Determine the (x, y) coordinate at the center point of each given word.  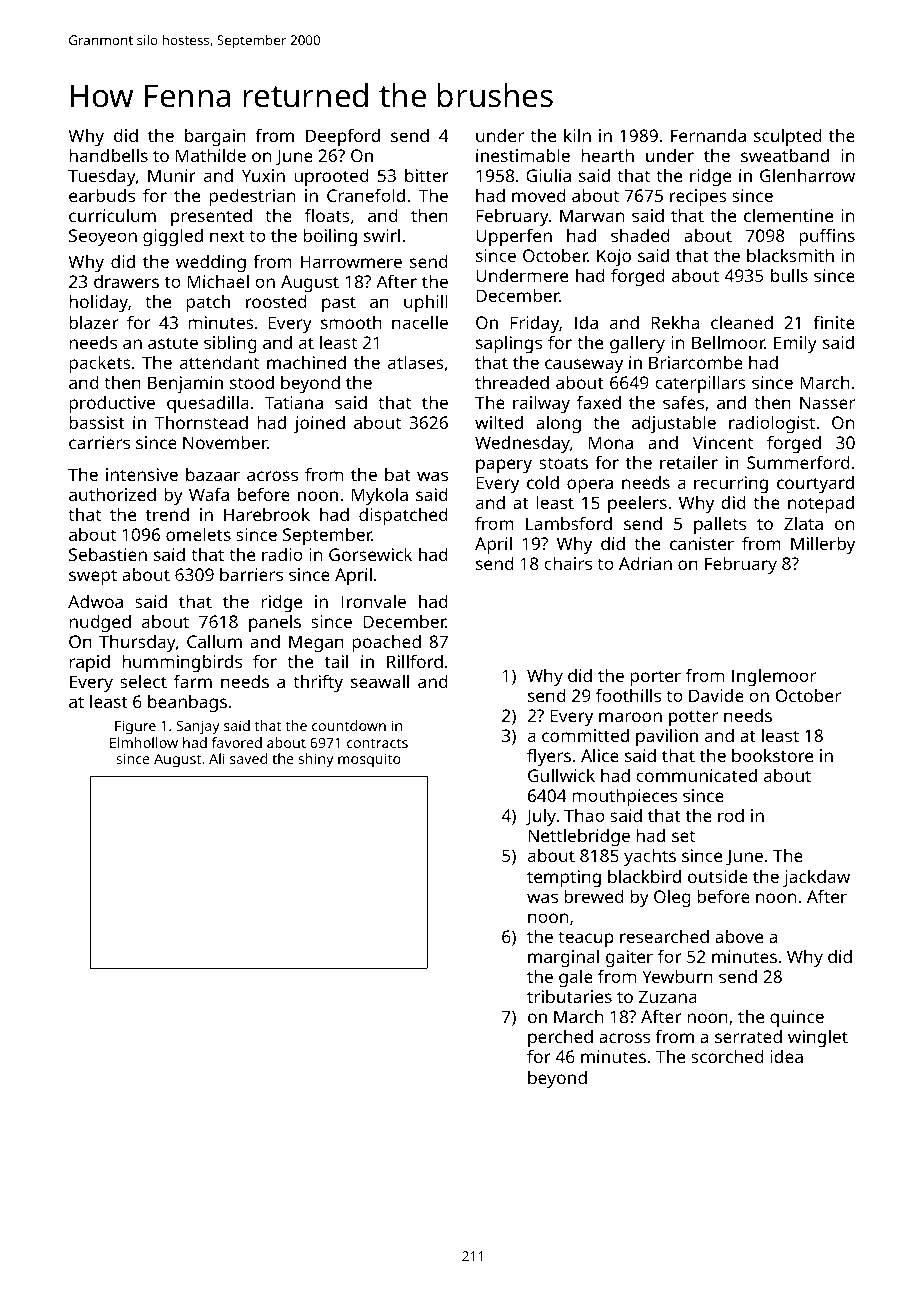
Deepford (343, 137)
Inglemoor (774, 677)
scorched (727, 1056)
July (540, 817)
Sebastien (108, 554)
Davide (716, 695)
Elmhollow (144, 742)
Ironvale (374, 601)
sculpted (788, 137)
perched (560, 1038)
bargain (215, 137)
